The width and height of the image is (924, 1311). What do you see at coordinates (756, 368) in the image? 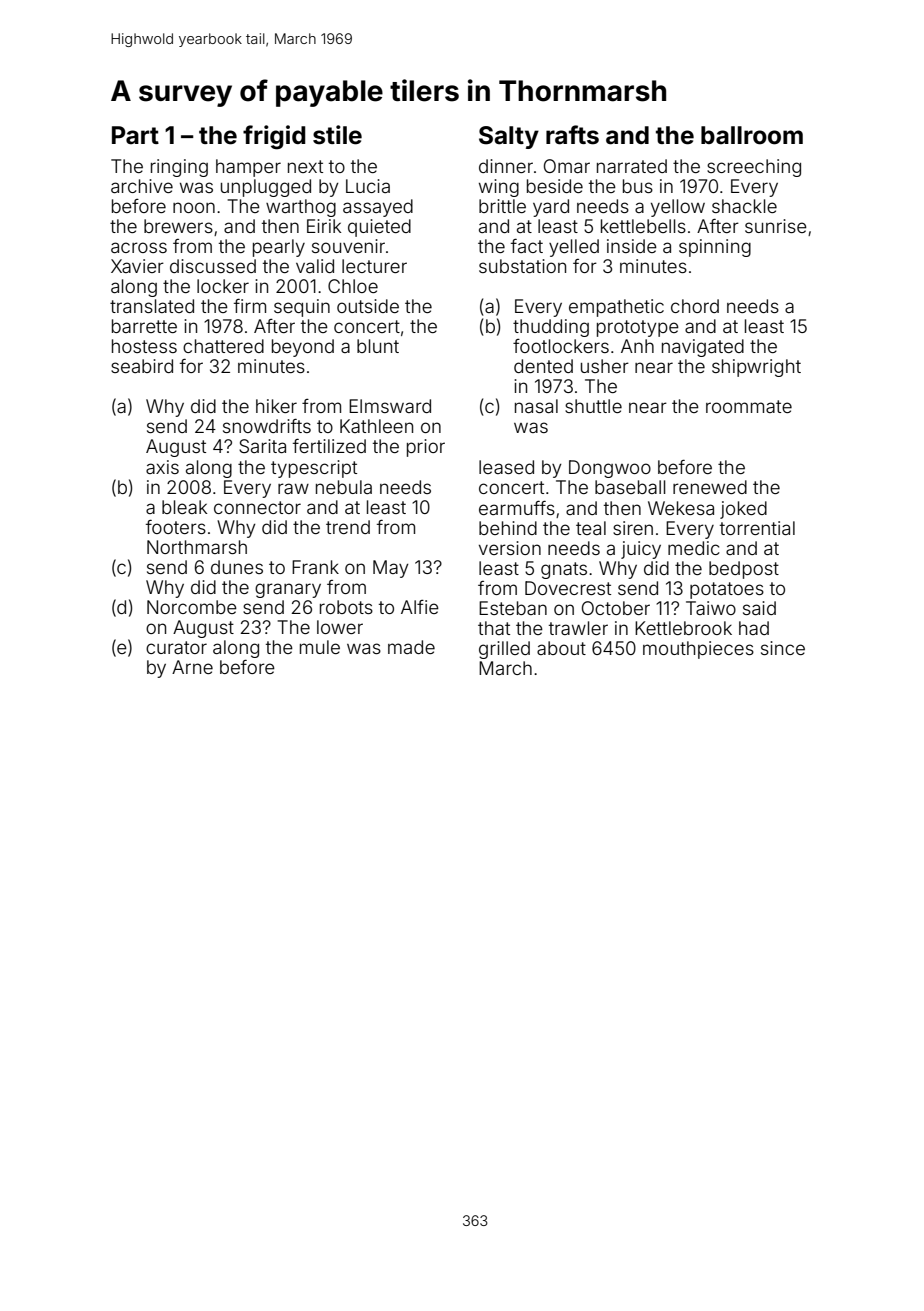
I see `shipwright` at bounding box center [756, 368].
